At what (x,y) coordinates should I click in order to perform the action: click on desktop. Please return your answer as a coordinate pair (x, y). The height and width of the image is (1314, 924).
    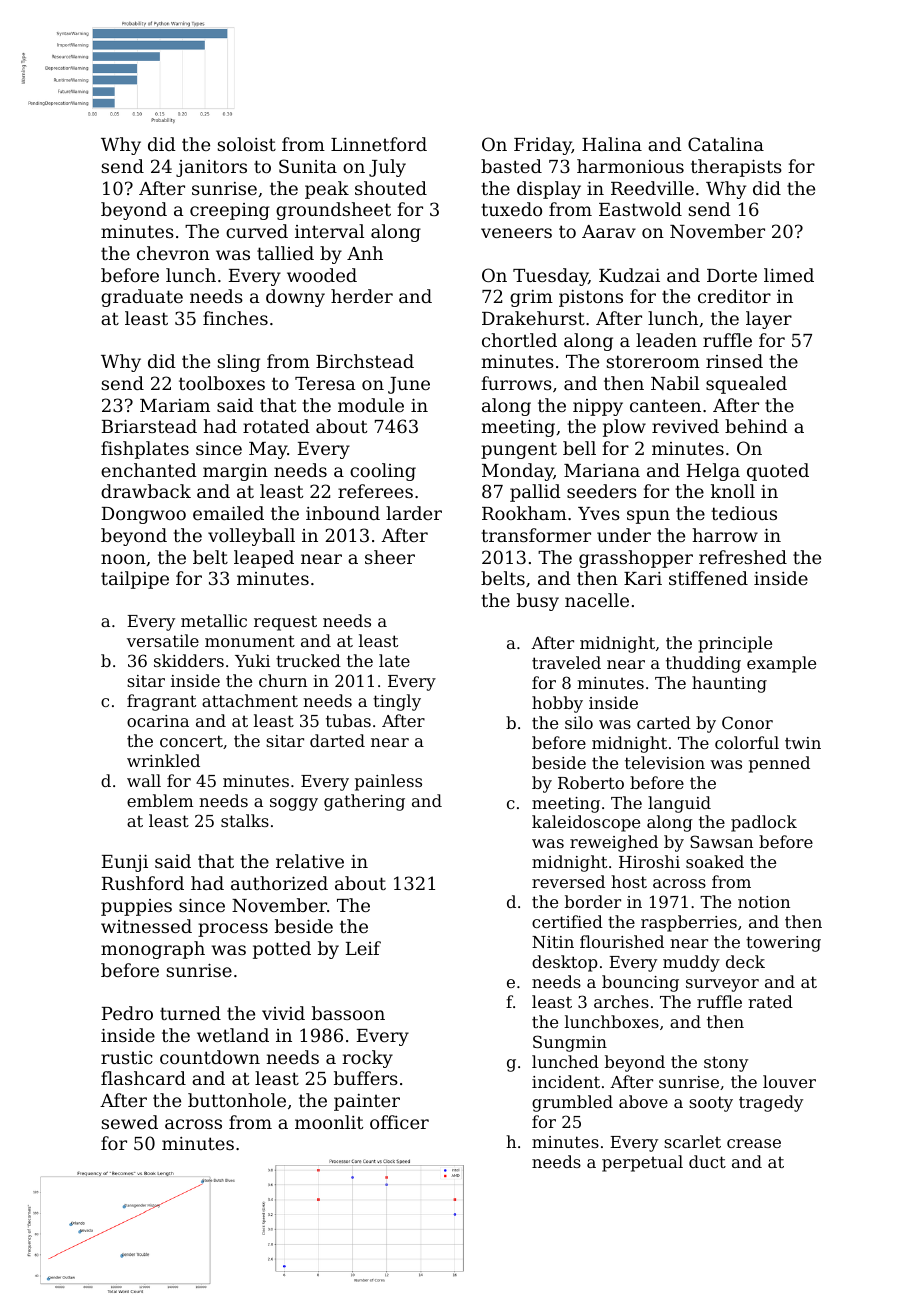
    Looking at the image, I should click on (565, 963).
